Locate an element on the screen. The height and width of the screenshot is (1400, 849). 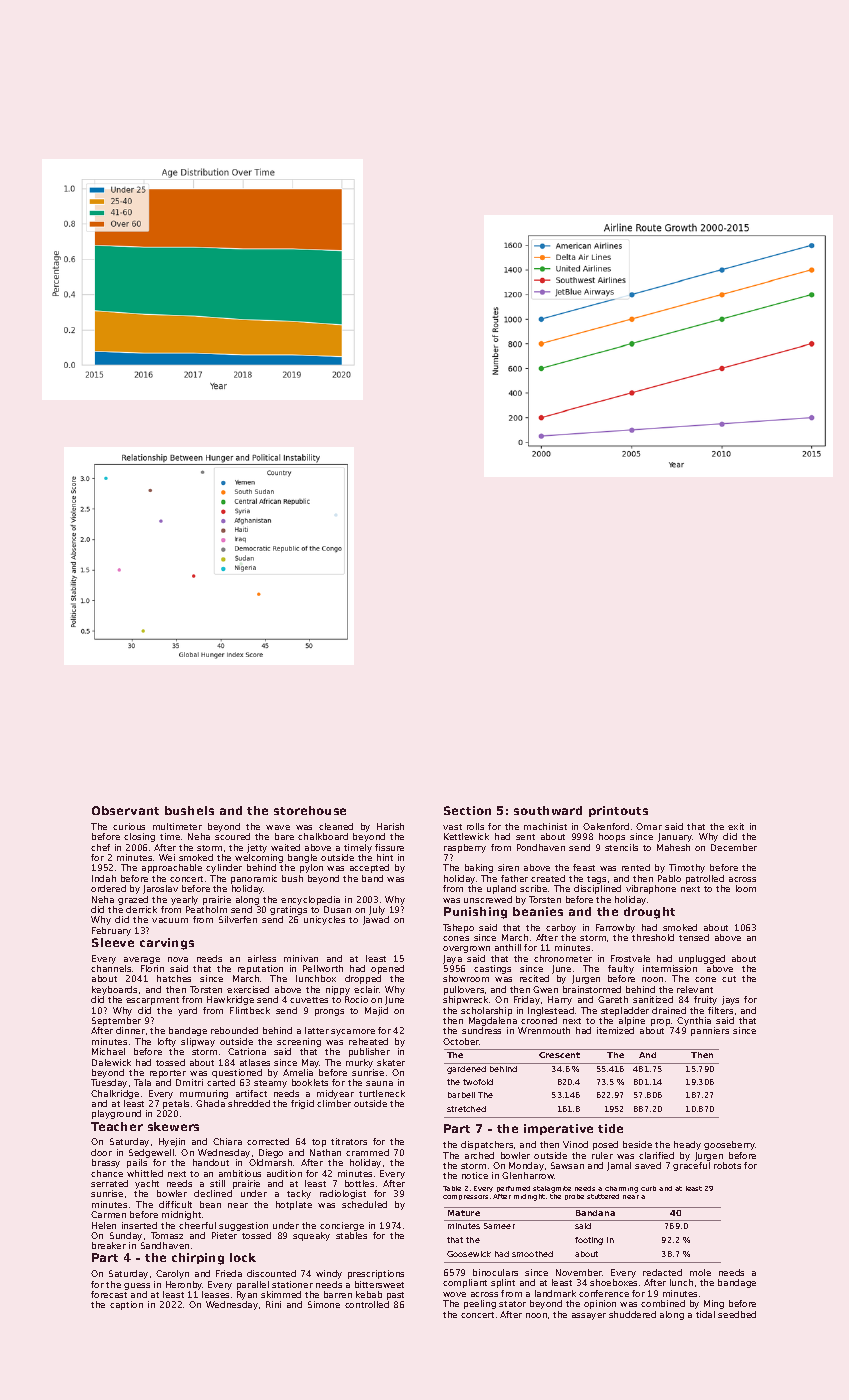
gooseberry is located at coordinates (729, 1145).
